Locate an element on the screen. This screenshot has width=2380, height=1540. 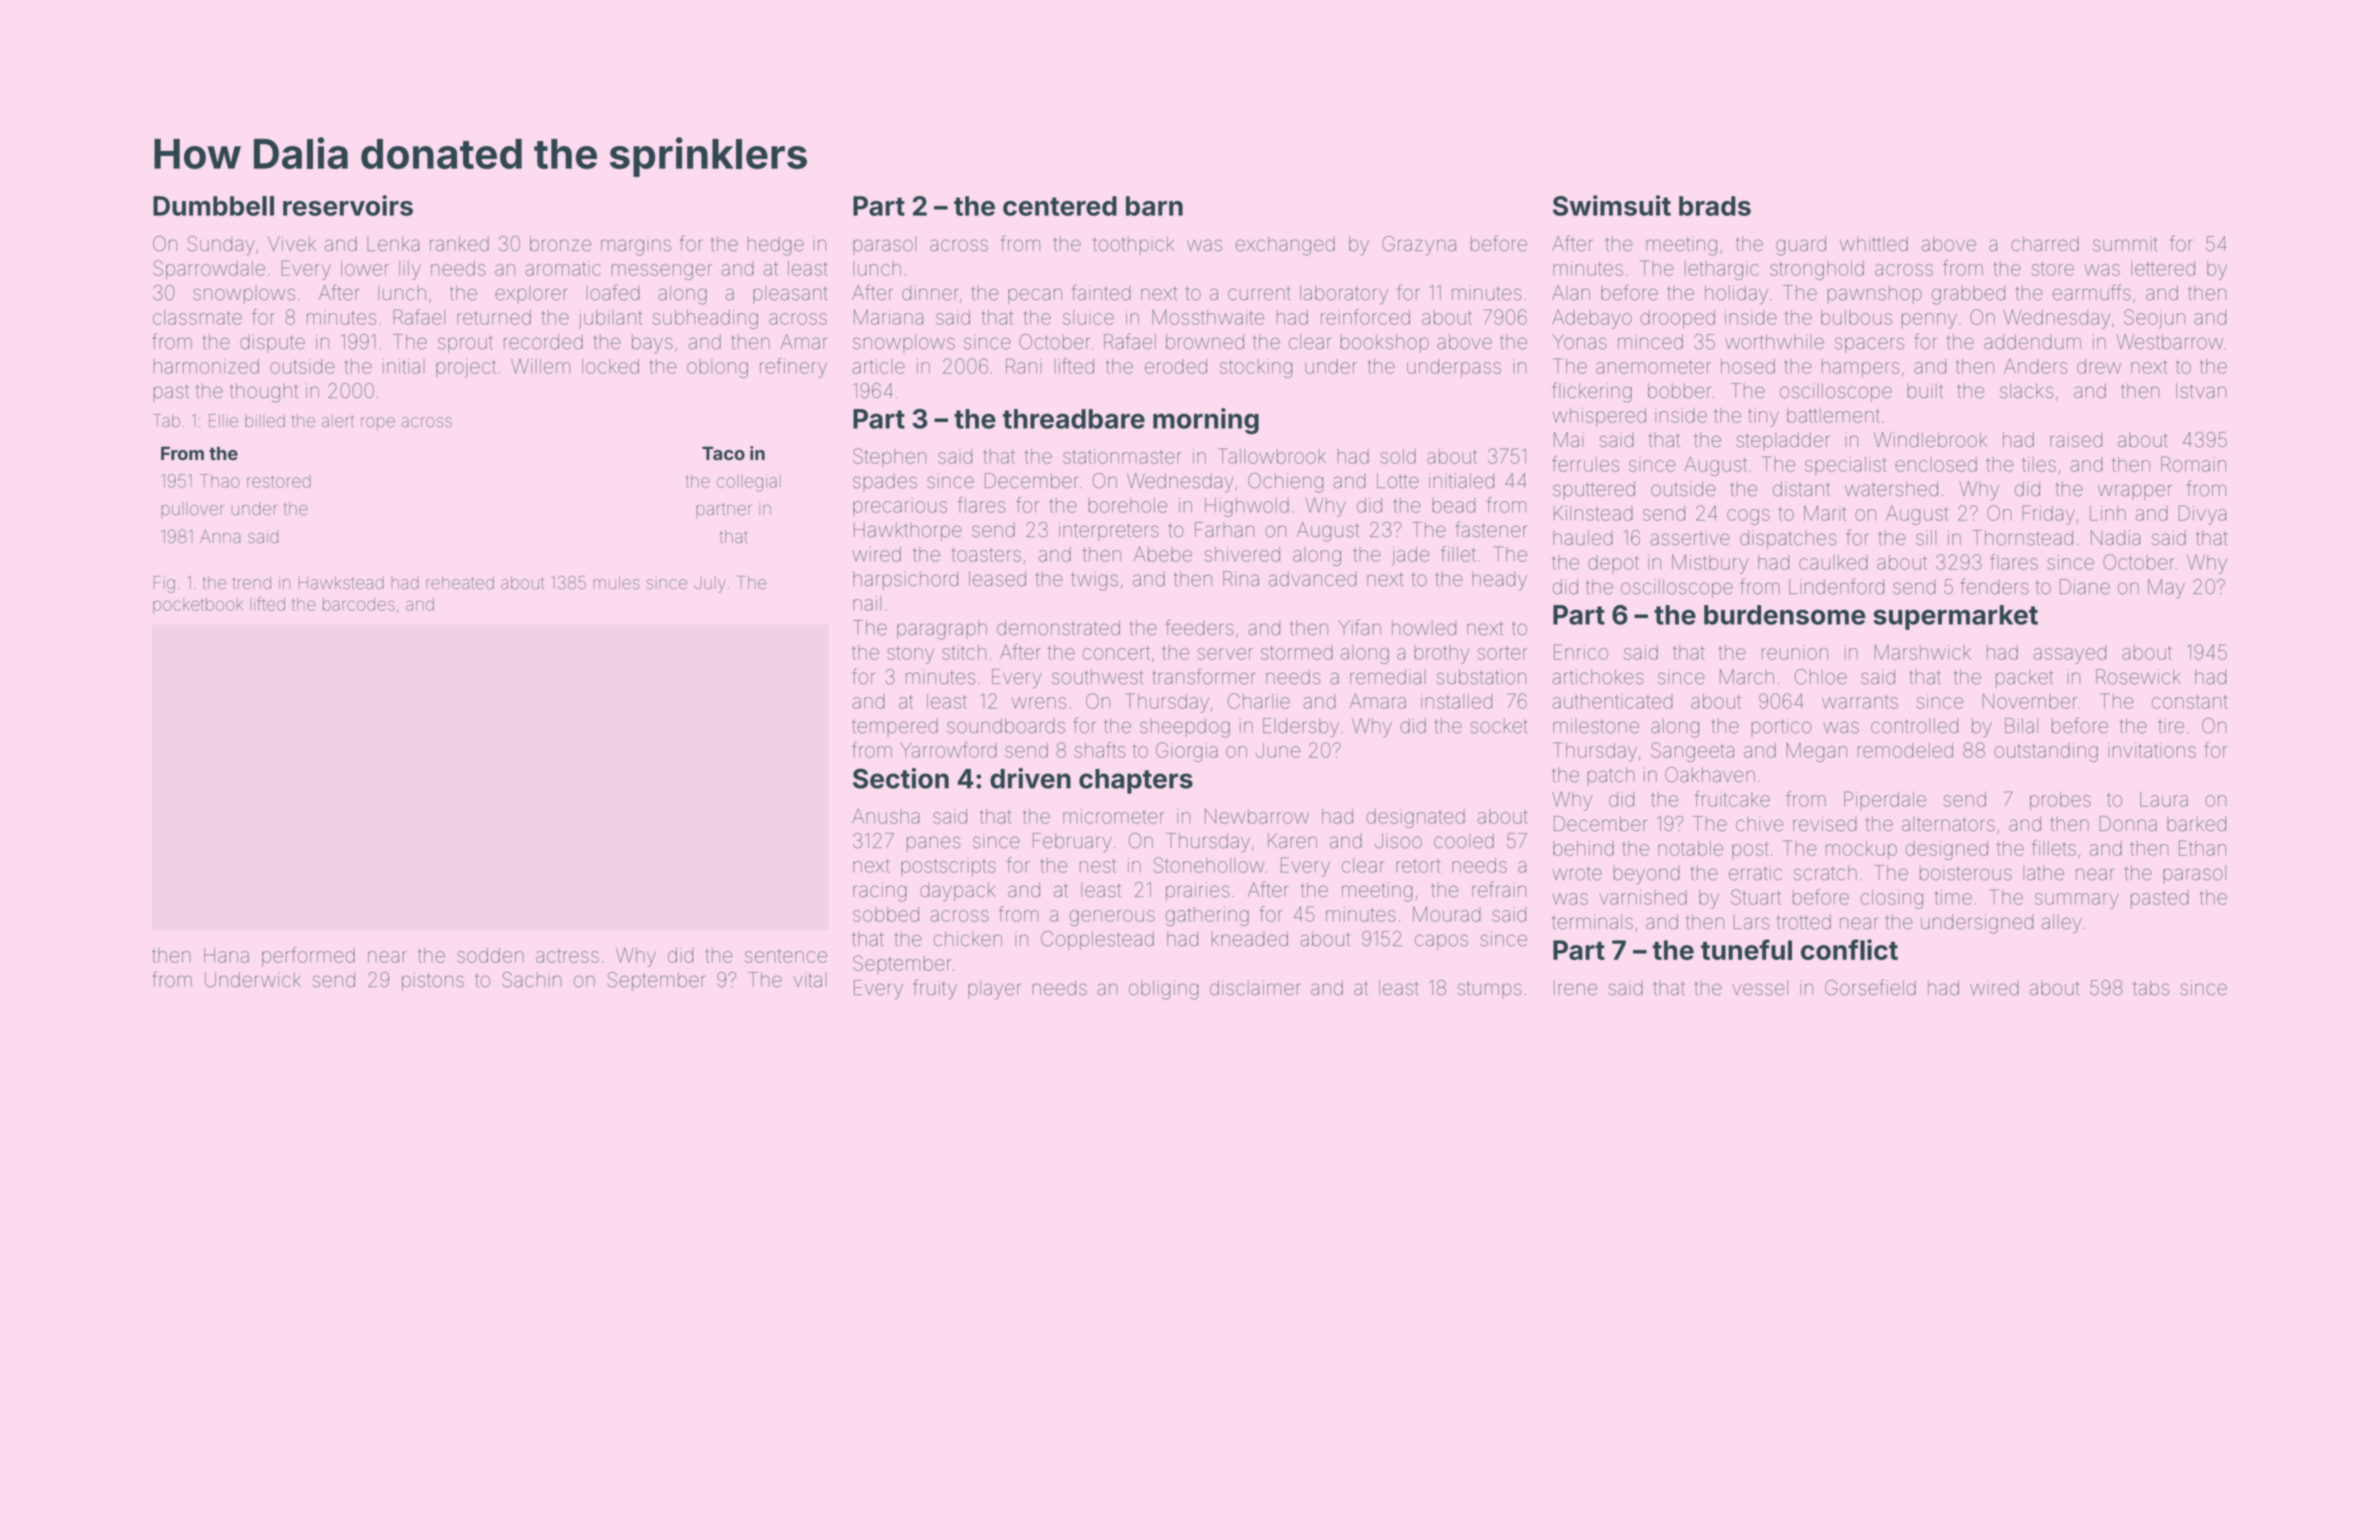
hosed is located at coordinates (1748, 366).
